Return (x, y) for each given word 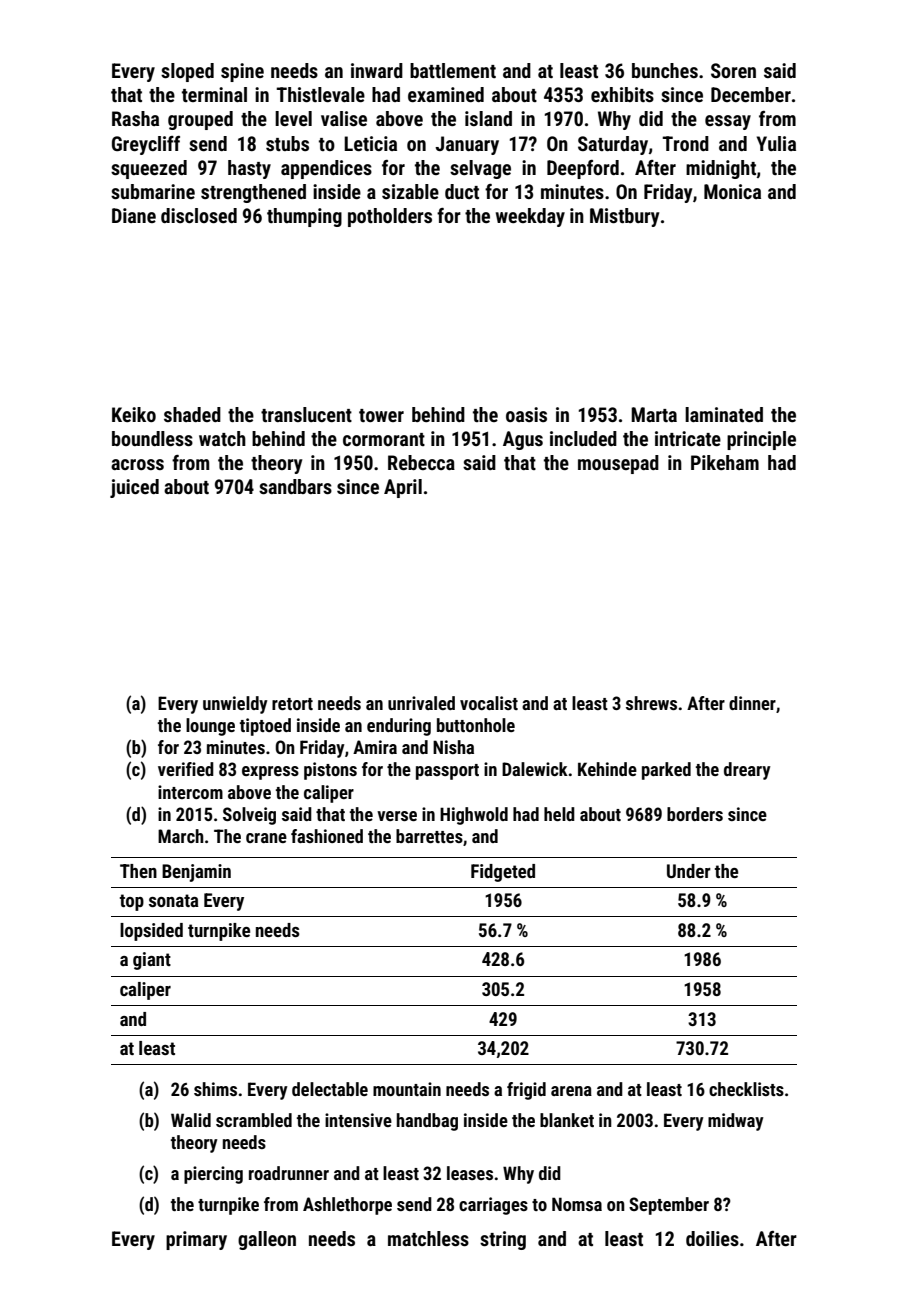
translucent (306, 414)
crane (266, 838)
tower (381, 415)
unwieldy (235, 705)
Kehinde (607, 769)
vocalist (489, 703)
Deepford (583, 169)
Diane (134, 215)
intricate (688, 438)
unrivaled (421, 703)
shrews (651, 703)
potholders (390, 217)
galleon (267, 1240)
